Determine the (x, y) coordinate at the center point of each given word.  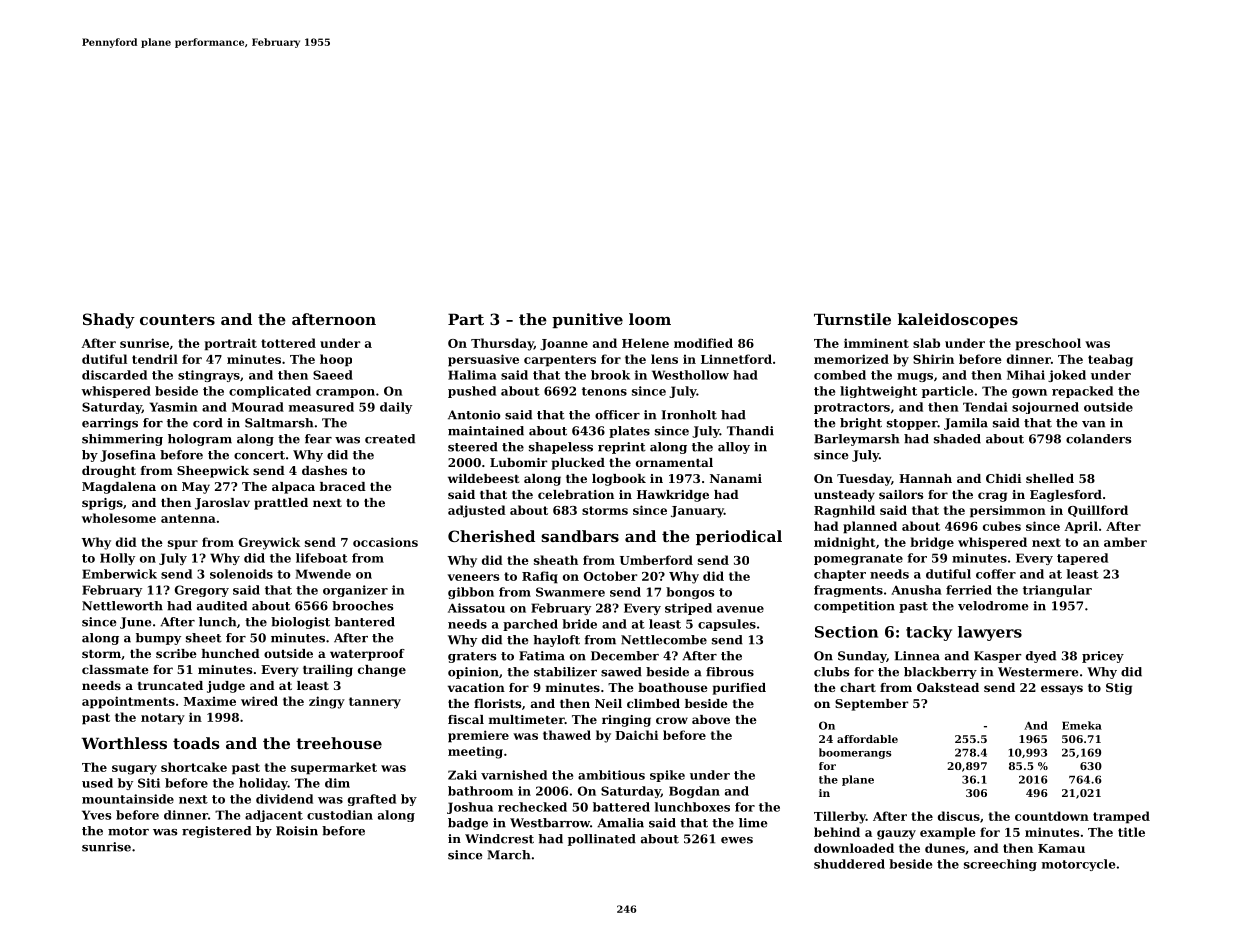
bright (861, 424)
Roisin (297, 831)
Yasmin (173, 407)
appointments (128, 702)
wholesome (119, 518)
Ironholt (689, 415)
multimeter (527, 719)
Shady (109, 321)
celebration (576, 494)
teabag (1110, 360)
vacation (476, 687)
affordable (867, 739)
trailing (328, 671)
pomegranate (858, 559)
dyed (1041, 657)
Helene (645, 343)
